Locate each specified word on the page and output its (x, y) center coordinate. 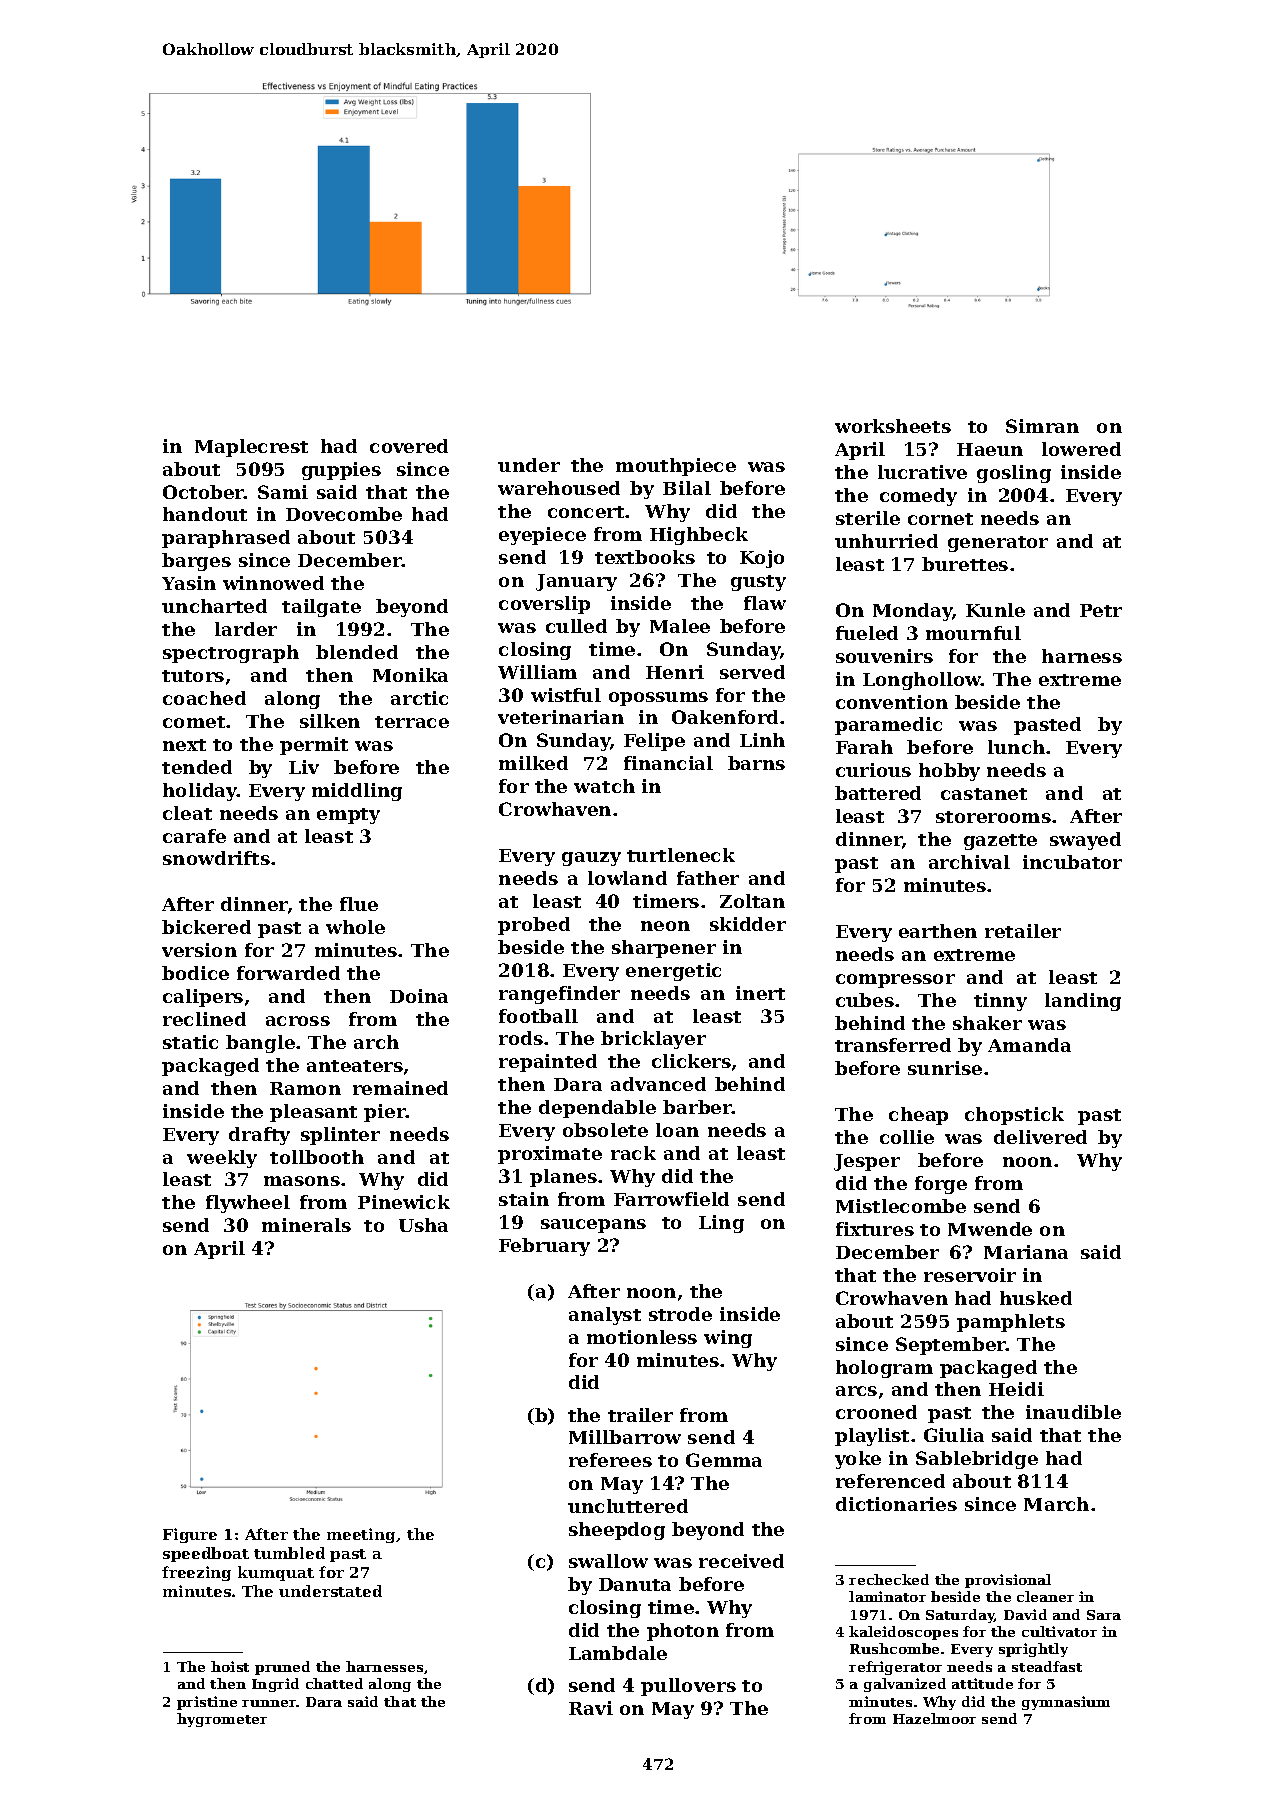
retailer (1023, 931)
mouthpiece (676, 467)
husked (1036, 1298)
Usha (423, 1225)
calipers (203, 998)
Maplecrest (251, 448)
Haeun (990, 449)
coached (204, 698)
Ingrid (275, 1685)
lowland (627, 878)
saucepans (593, 1226)
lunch (1016, 747)
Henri (675, 672)
